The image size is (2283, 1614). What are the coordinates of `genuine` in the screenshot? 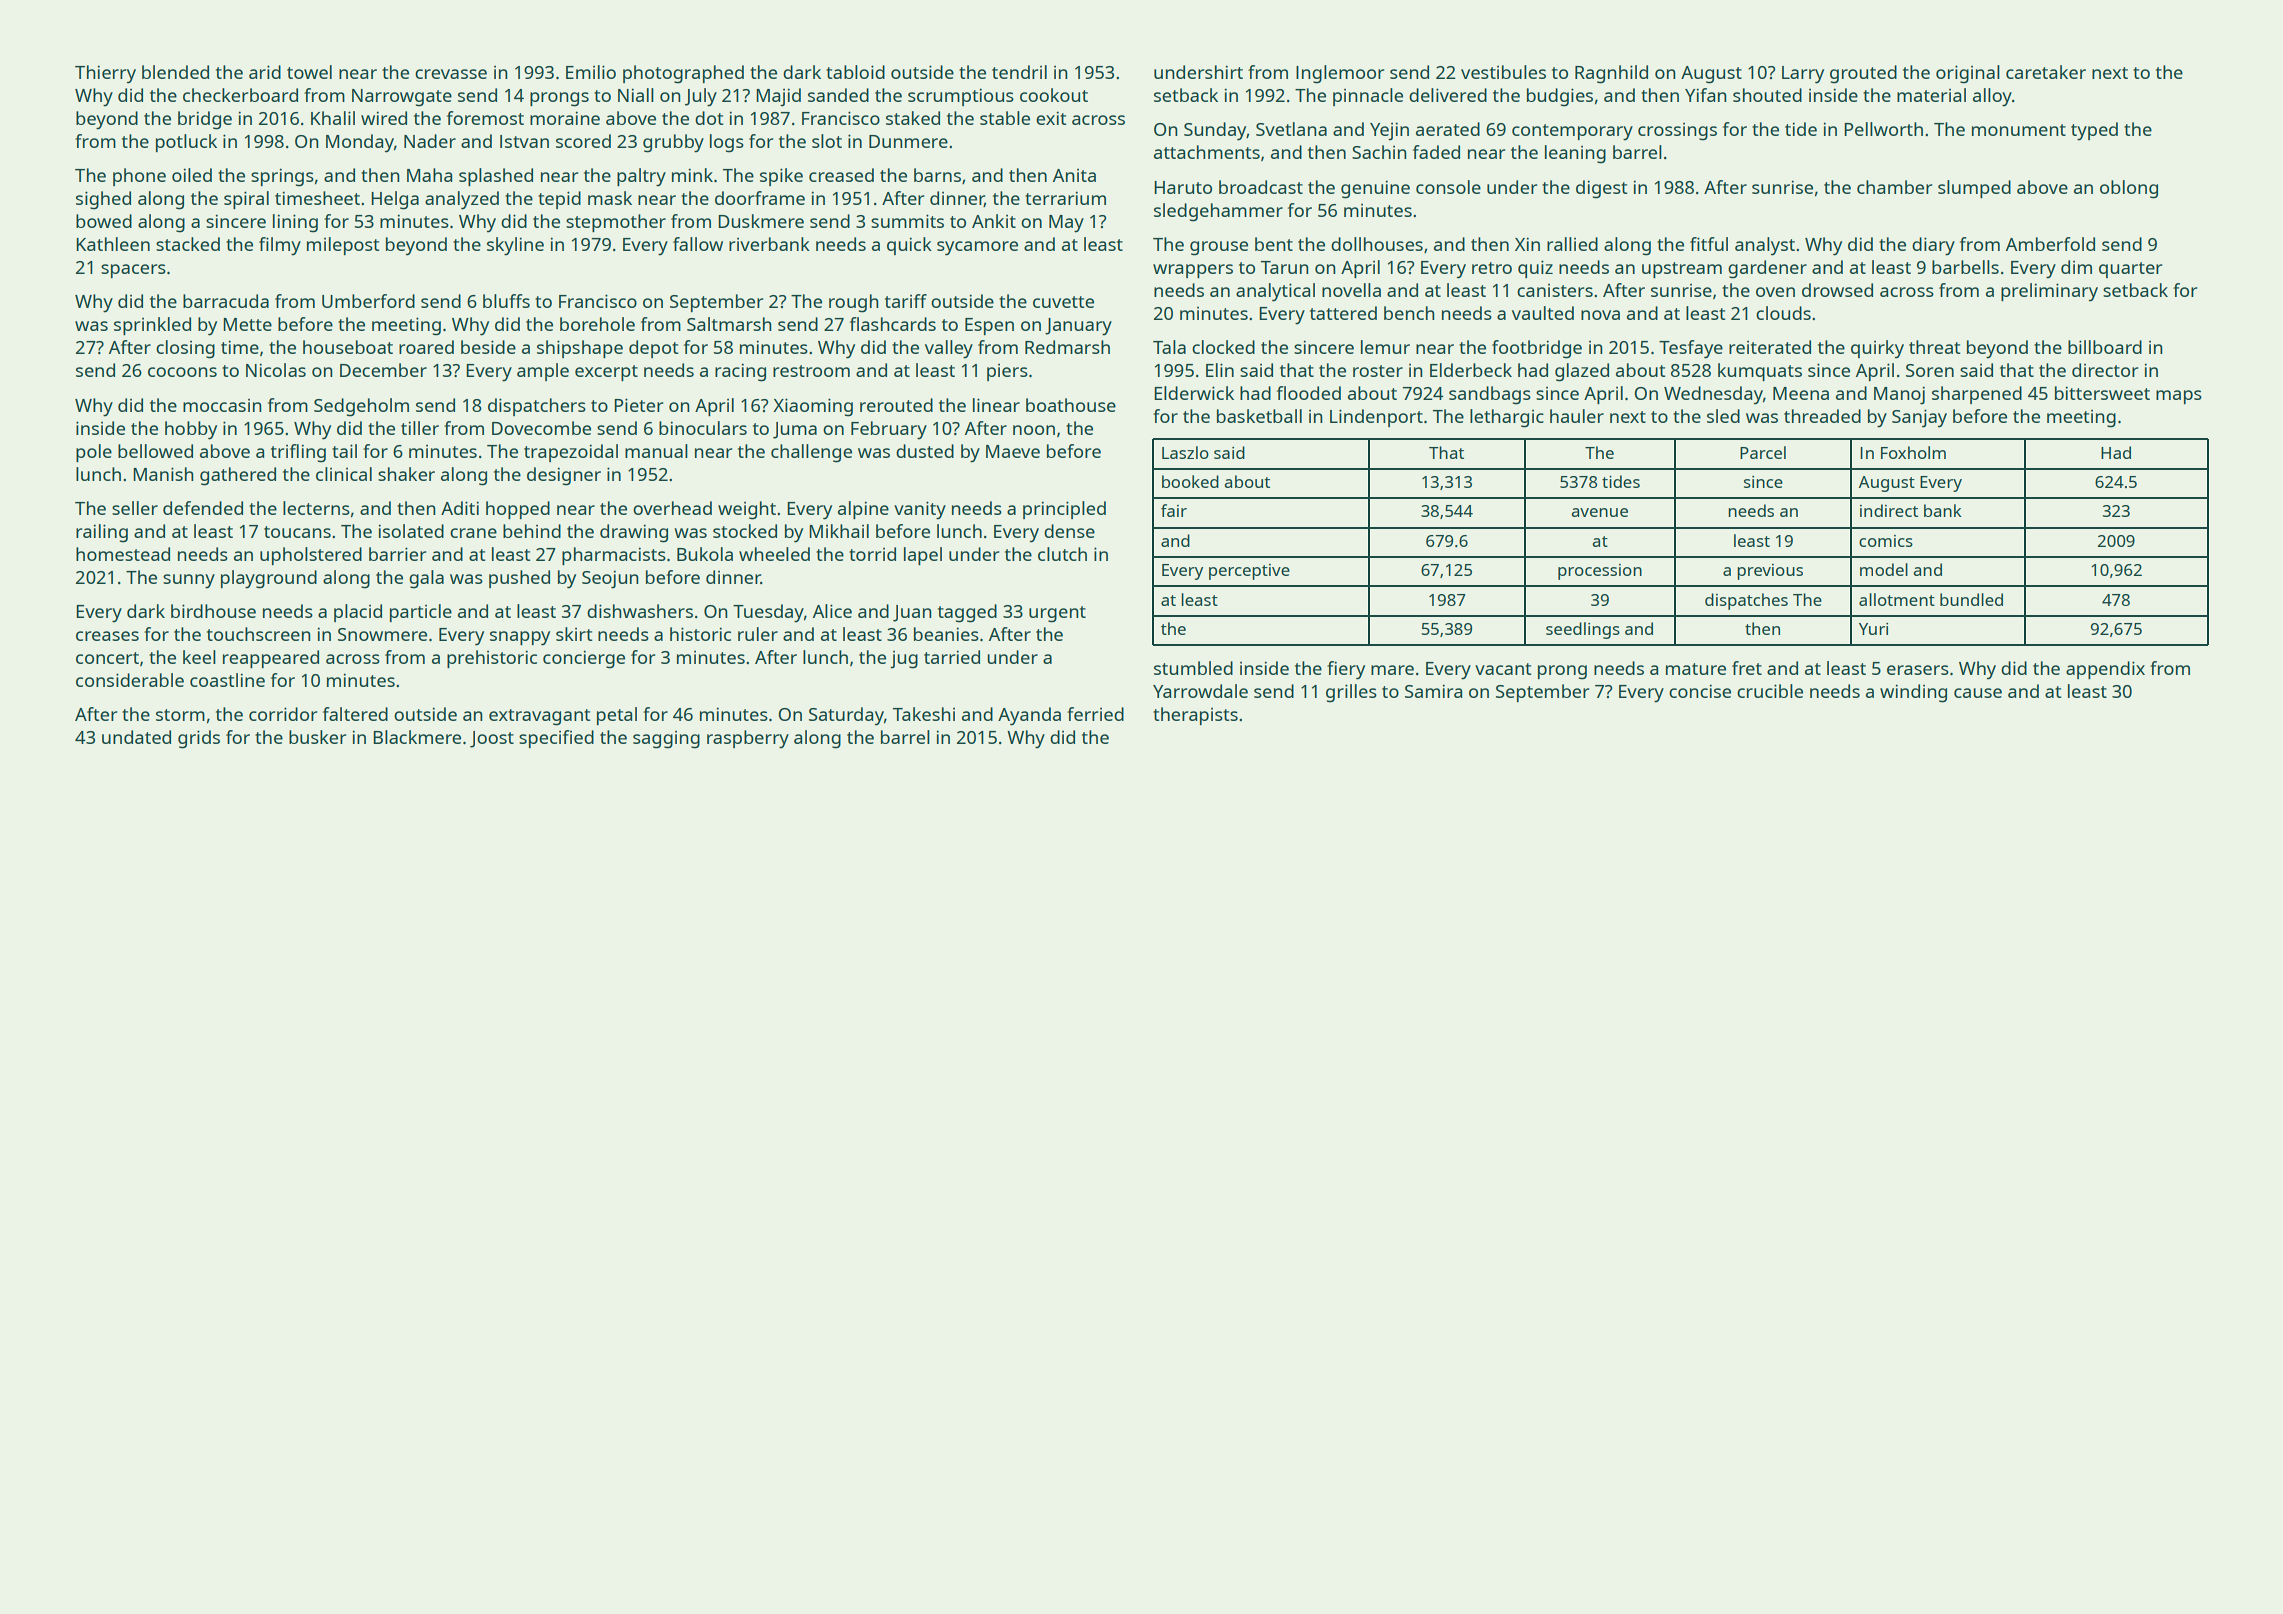 It's located at (1375, 189).
